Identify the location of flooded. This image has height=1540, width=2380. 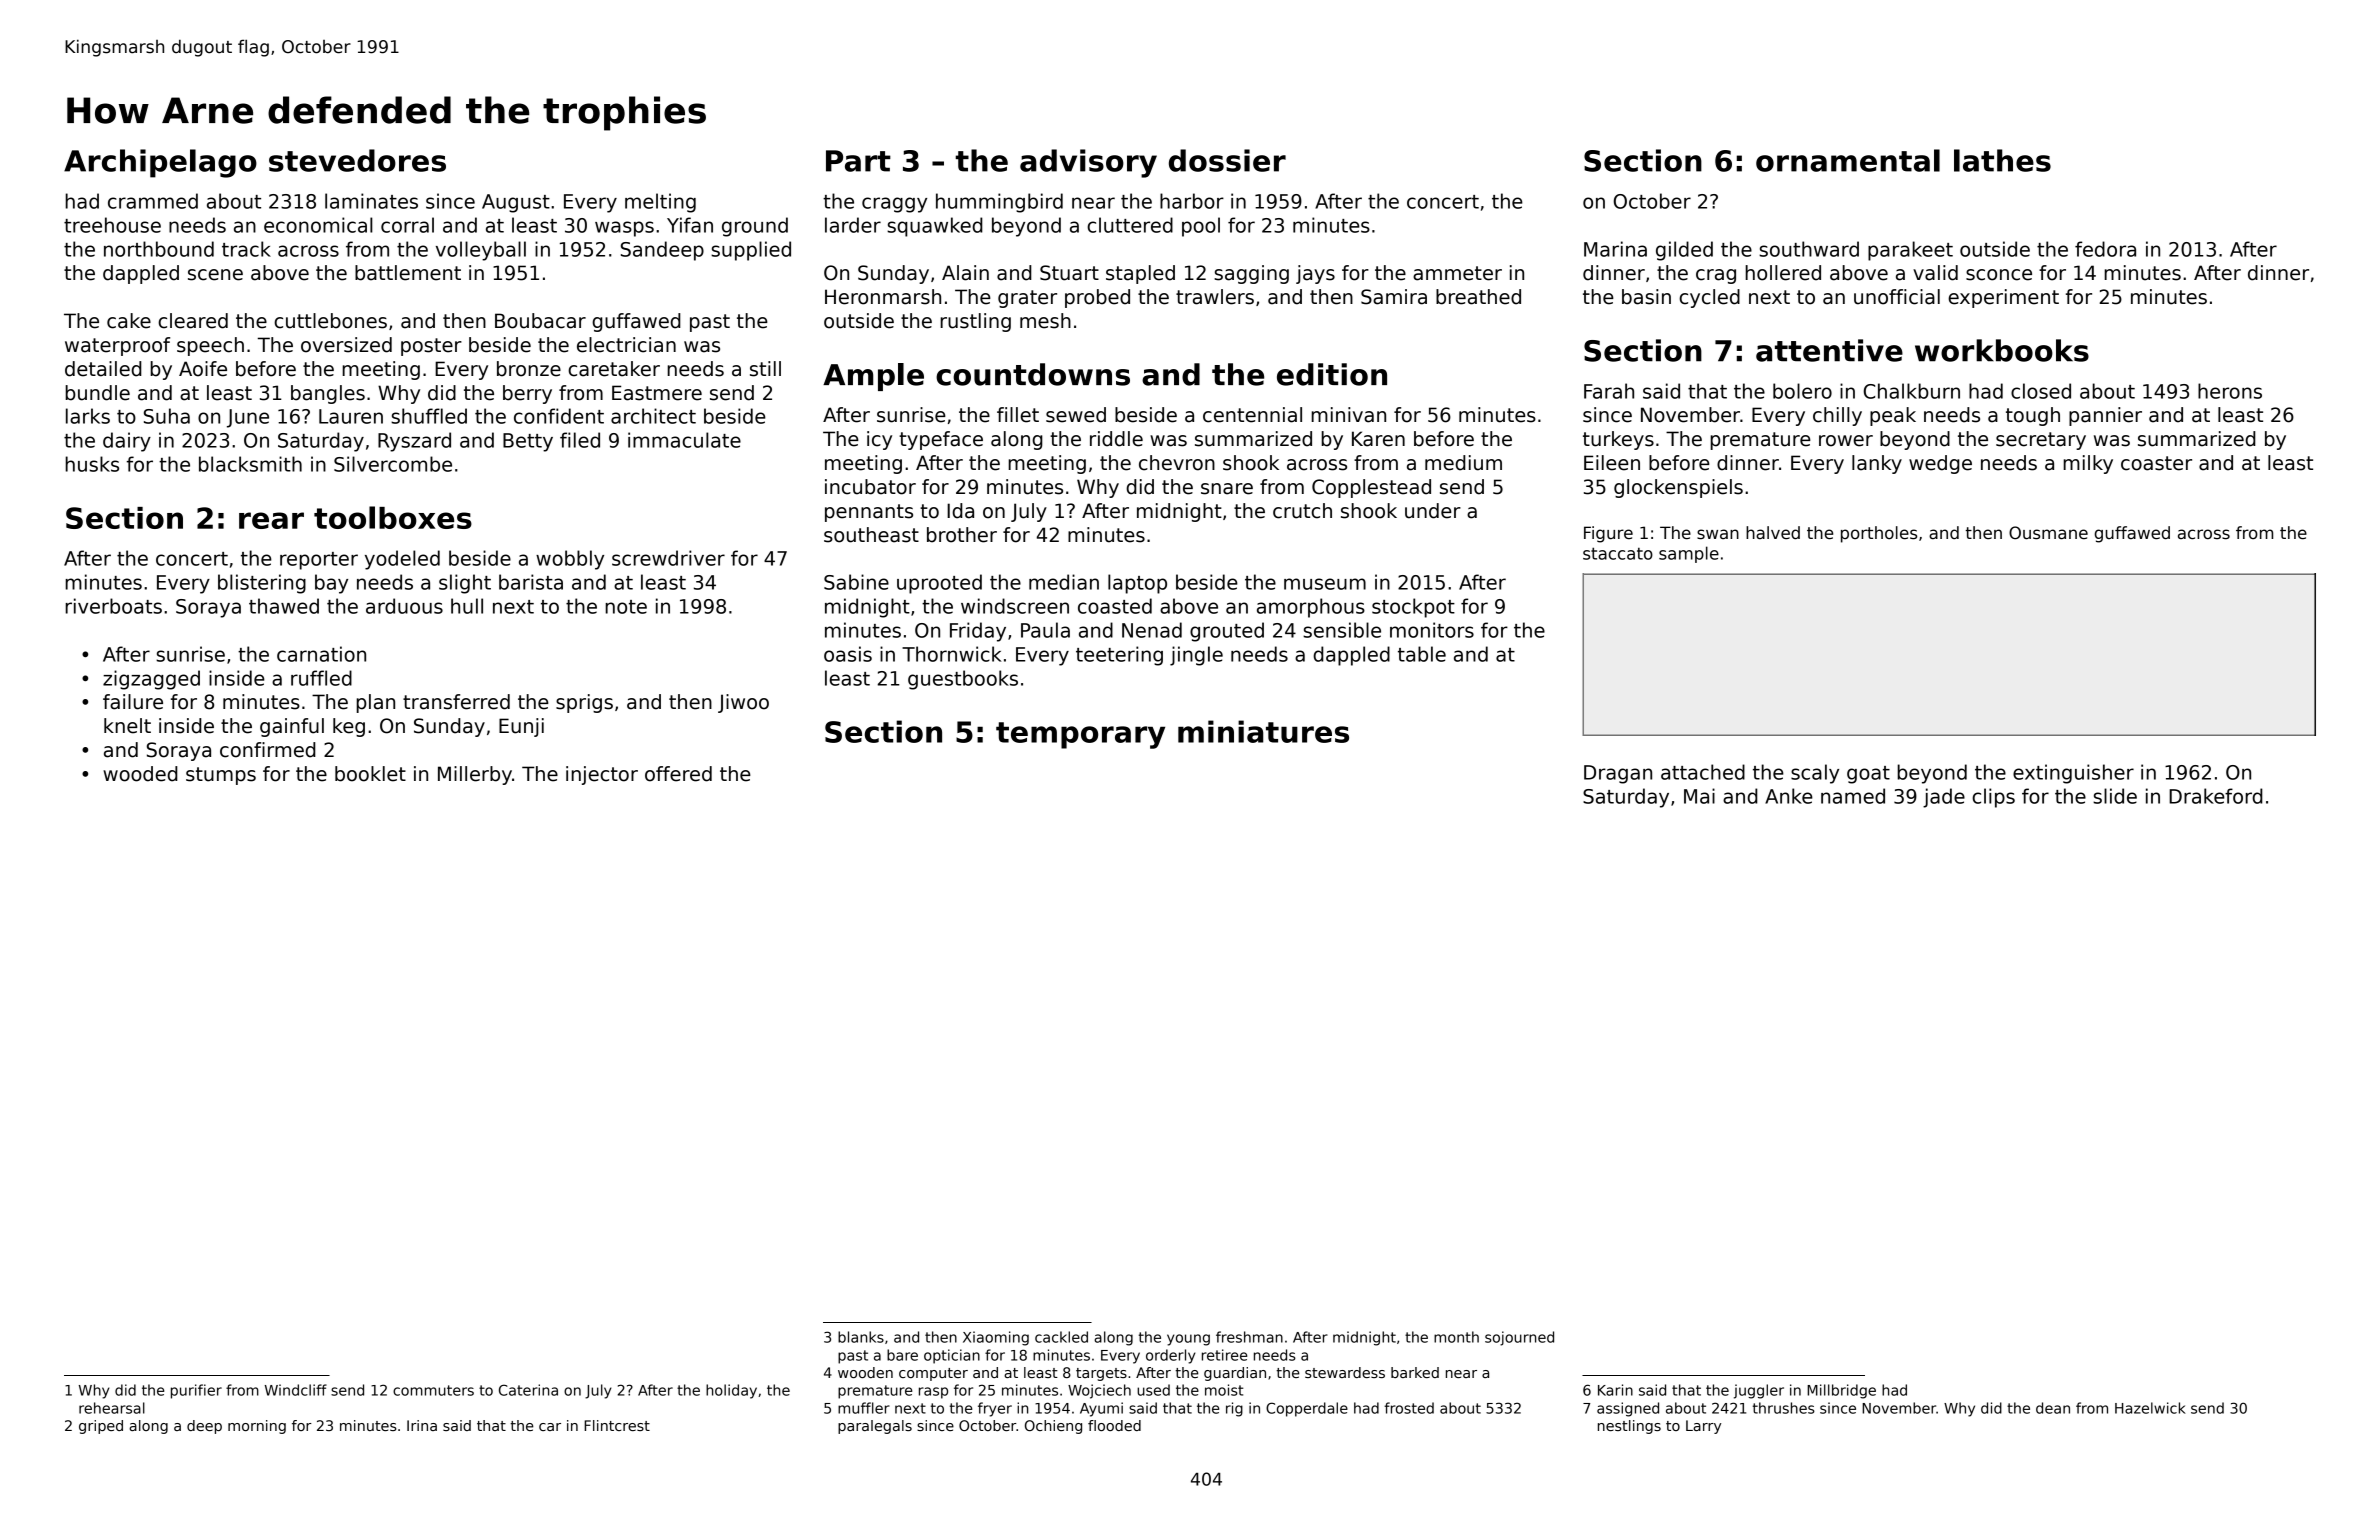
(1114, 1425).
